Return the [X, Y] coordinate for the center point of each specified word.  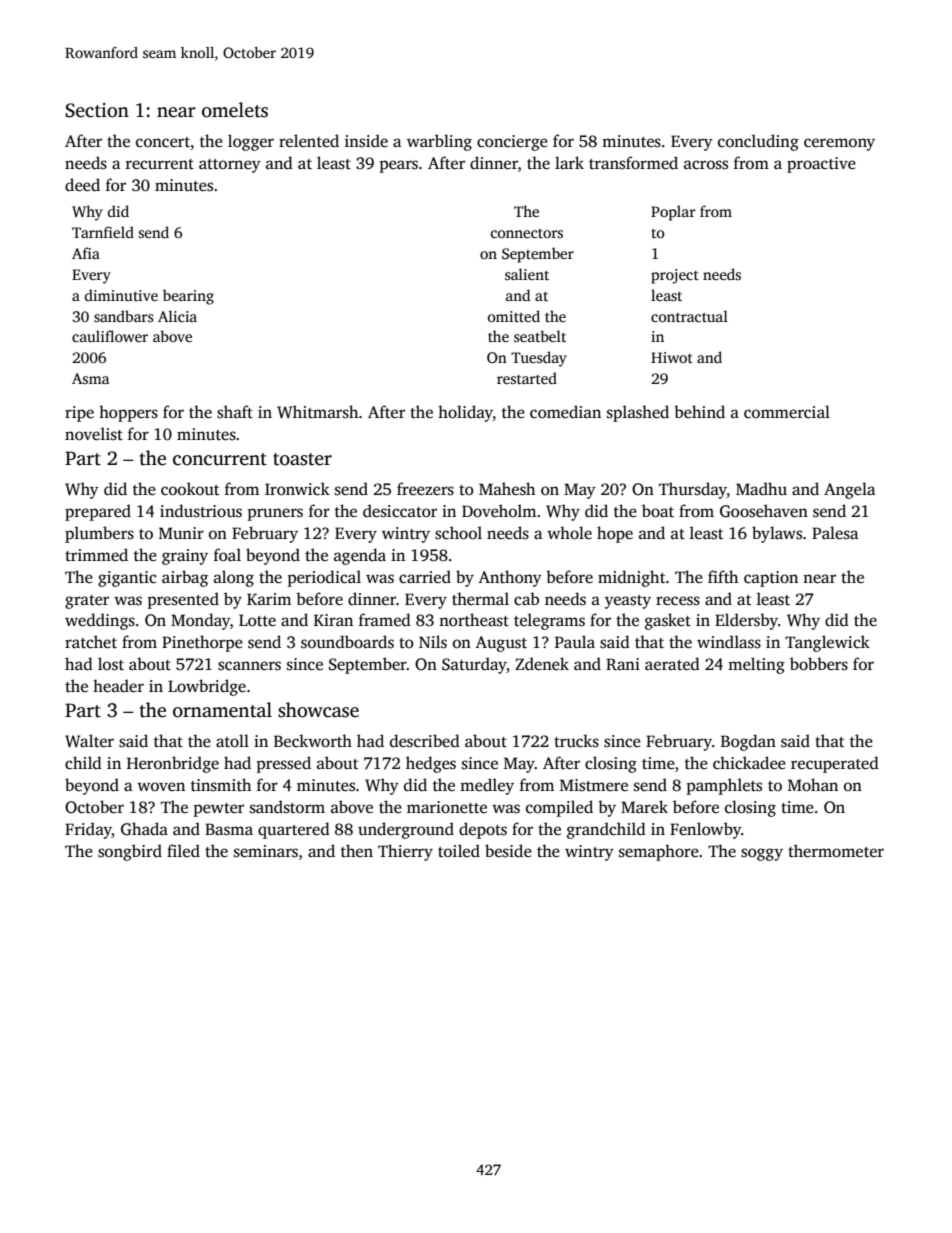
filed [183, 851]
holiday [465, 413]
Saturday [474, 665]
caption [771, 579]
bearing [188, 297]
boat [658, 511]
